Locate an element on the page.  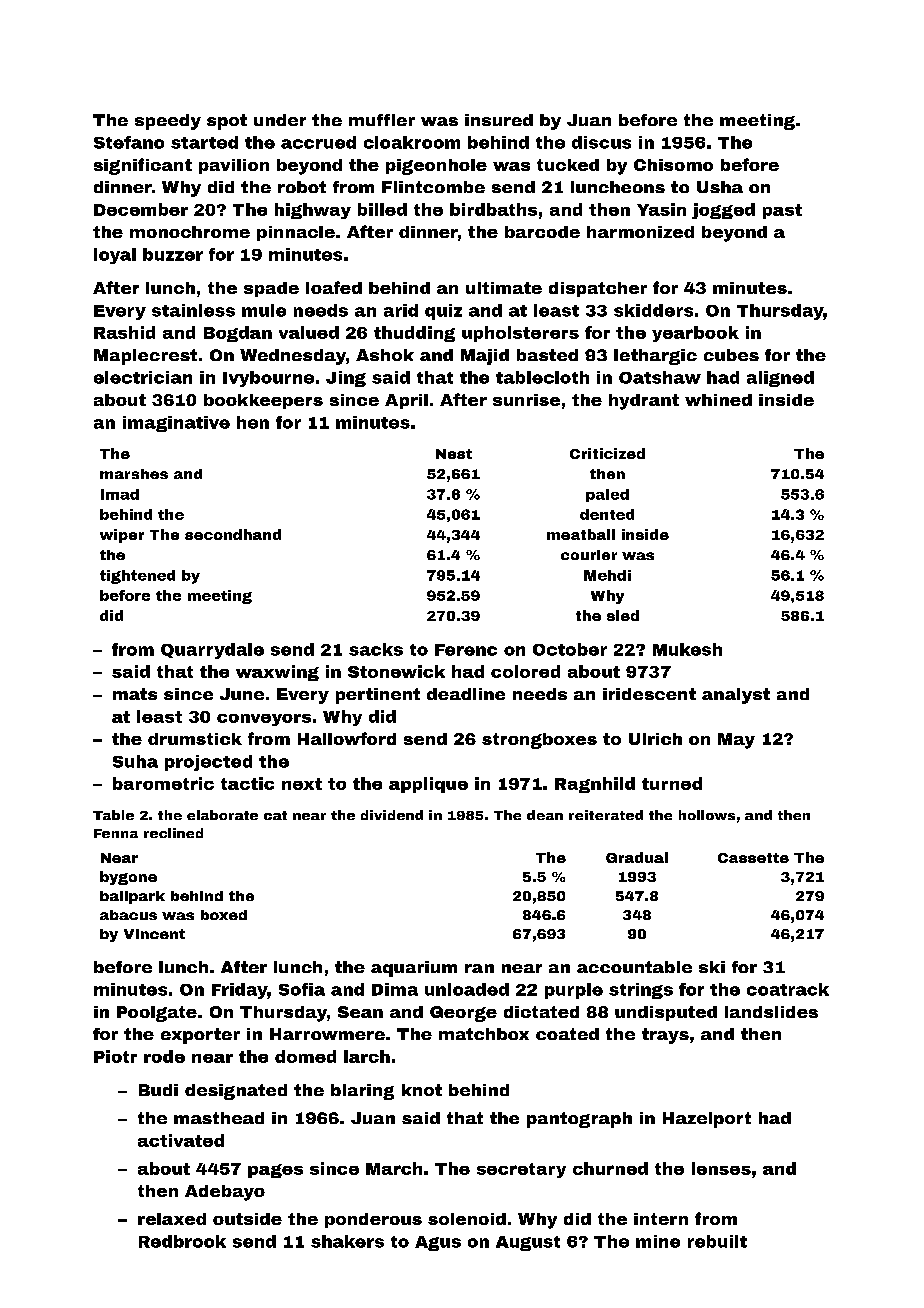
analyst is located at coordinates (736, 696).
